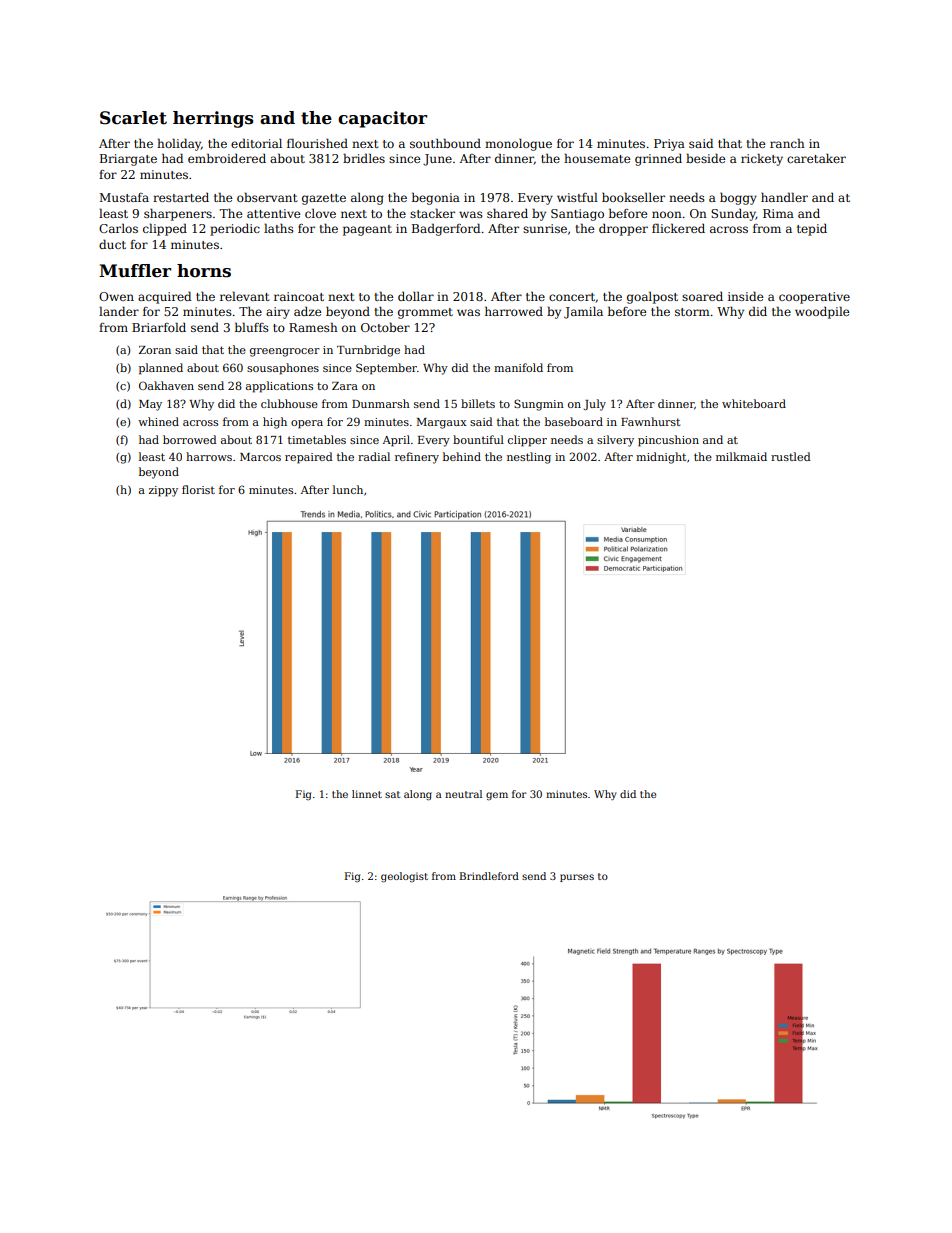  Describe the element at coordinates (163, 491) in the image. I see `zippy` at that location.
